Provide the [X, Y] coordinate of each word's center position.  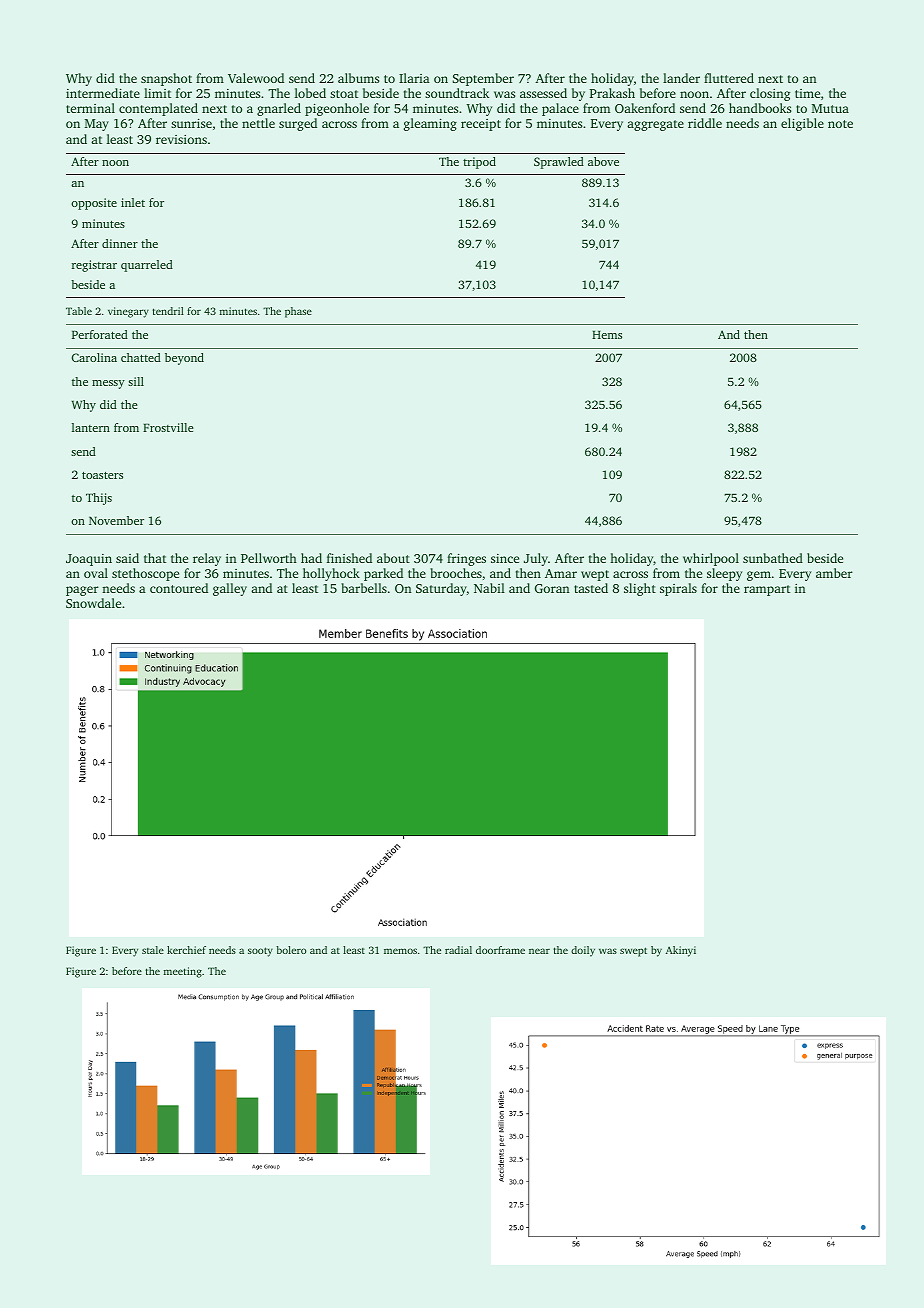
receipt [481, 125]
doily [583, 951]
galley [230, 589]
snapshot [166, 79]
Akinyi [681, 951]
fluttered [729, 78]
